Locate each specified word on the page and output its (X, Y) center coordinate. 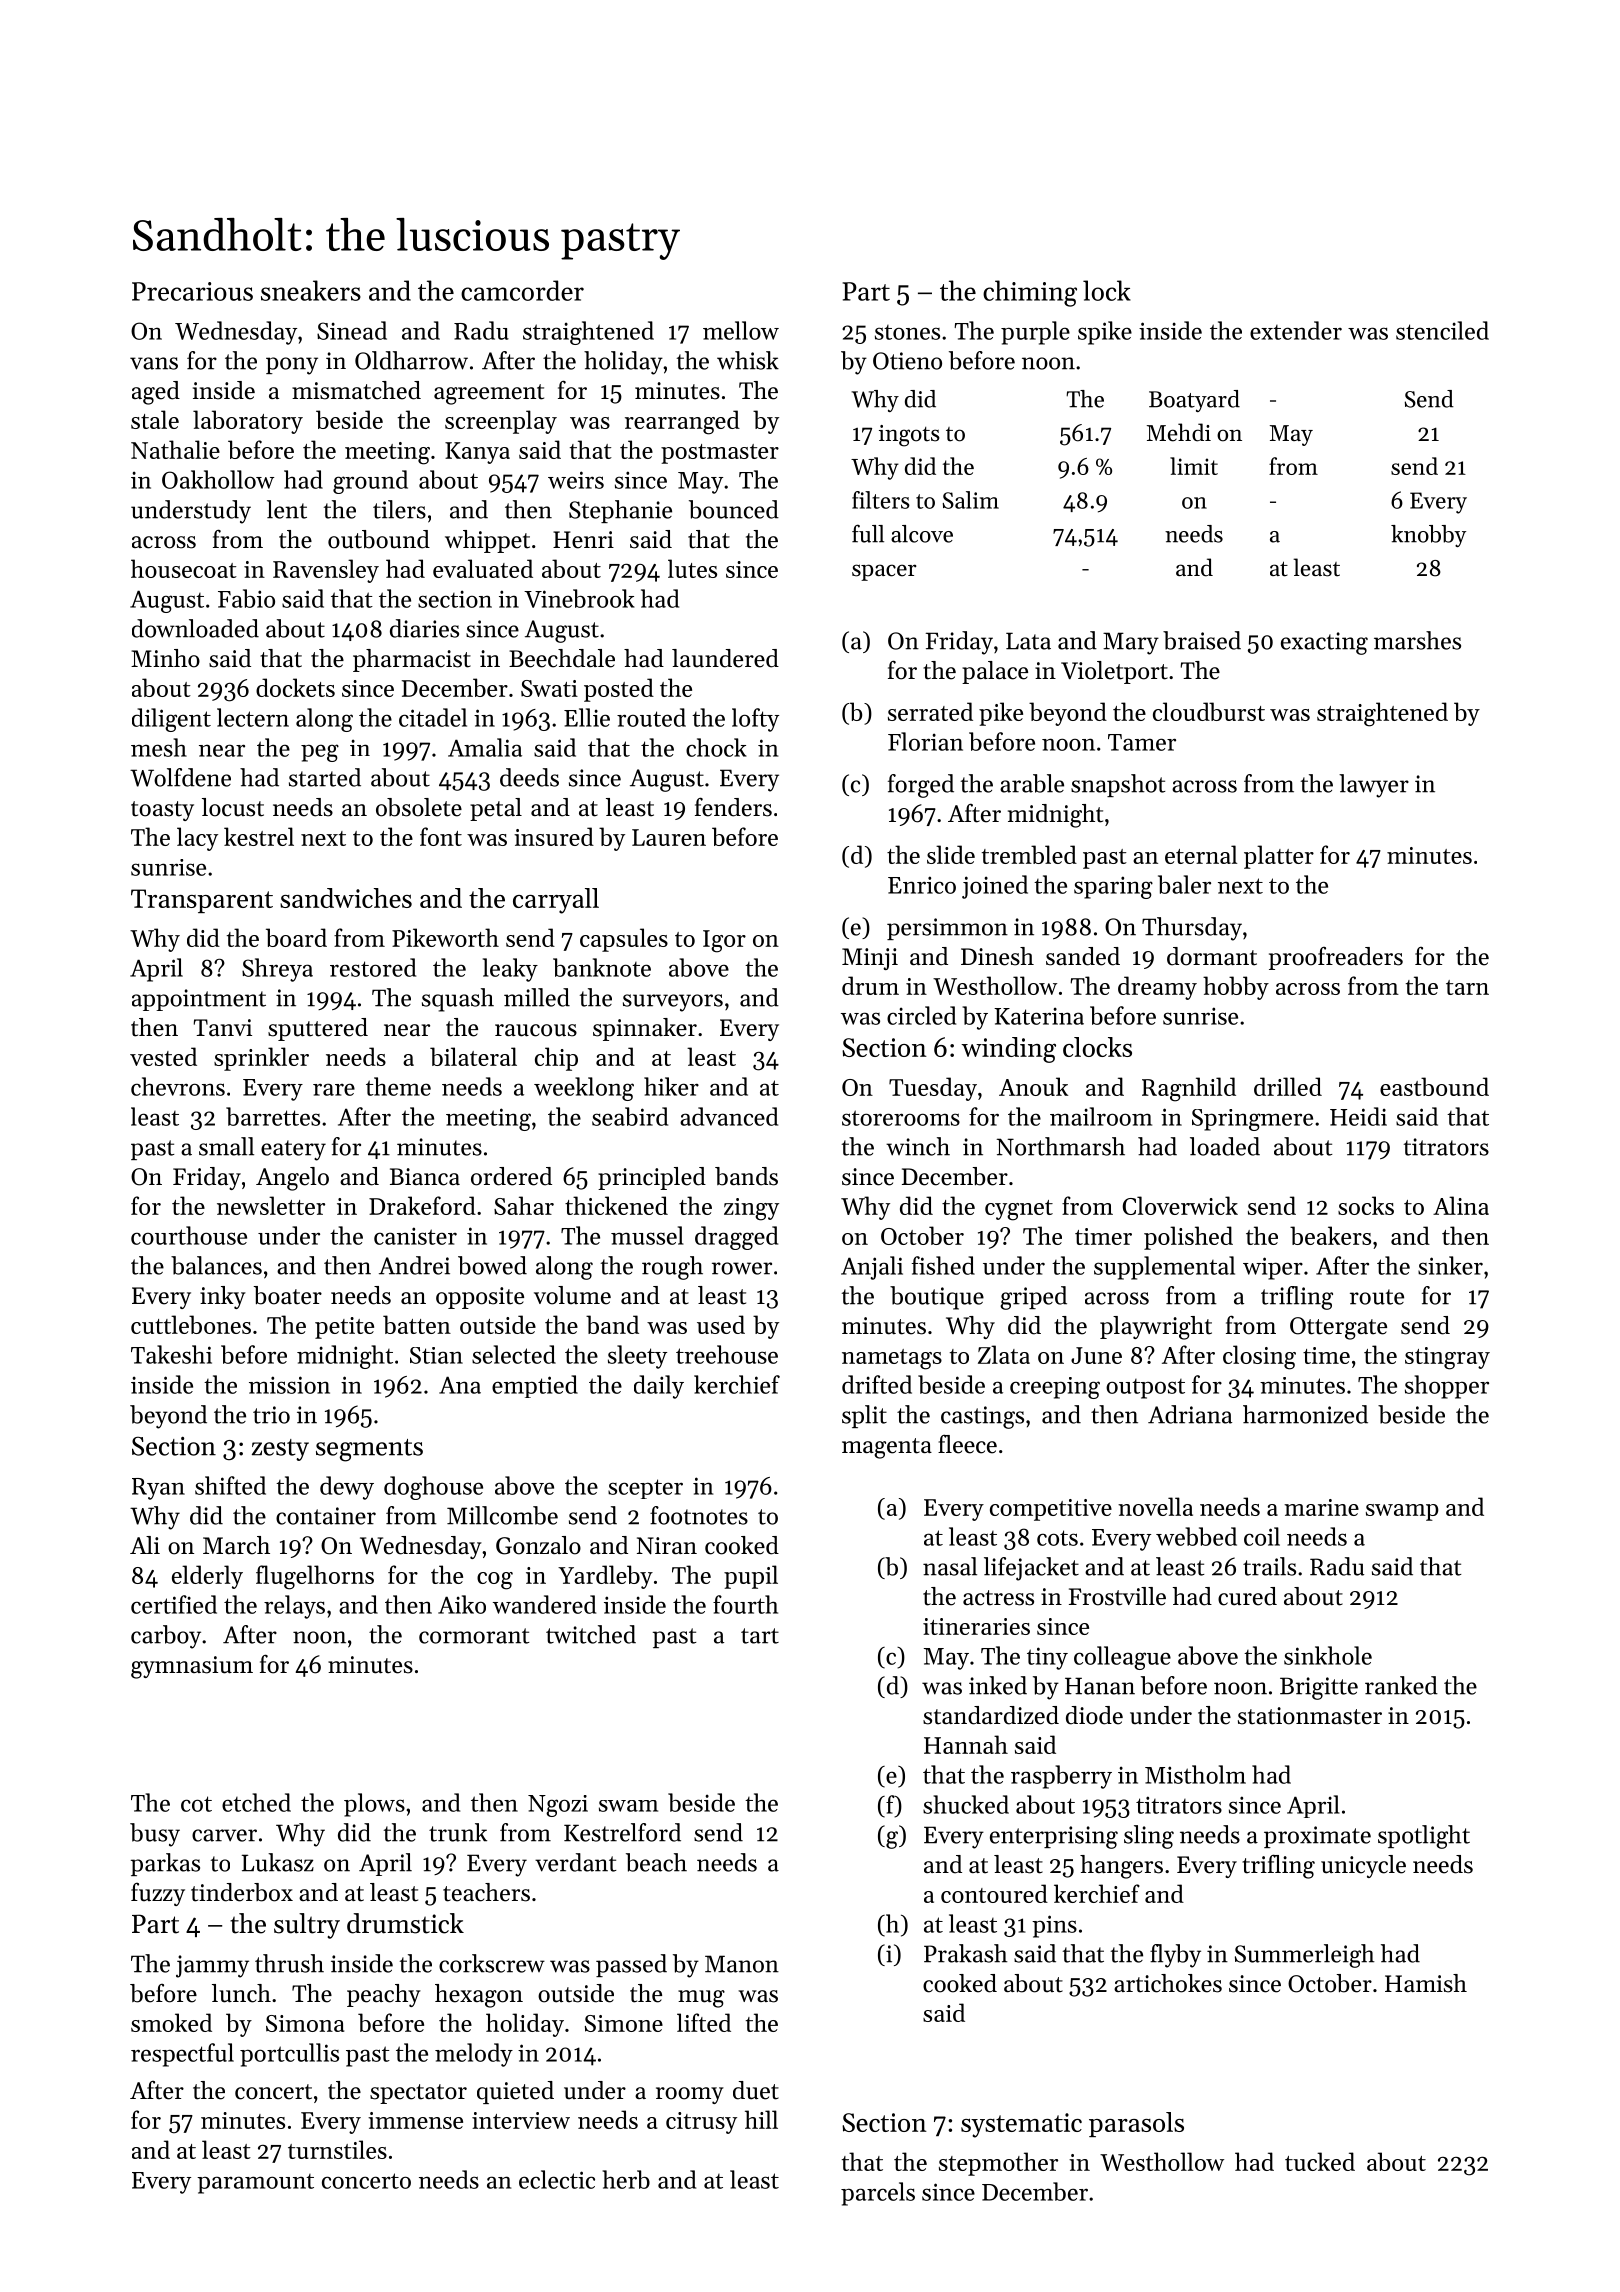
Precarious (192, 291)
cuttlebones (191, 1324)
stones (907, 332)
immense (415, 2120)
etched (256, 1802)
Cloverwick (1180, 1205)
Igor (724, 941)
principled (652, 1178)
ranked (1401, 1685)
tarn (1467, 987)
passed (631, 1965)
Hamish (1426, 1983)
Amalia (485, 747)
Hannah (966, 1744)
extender (1296, 330)
